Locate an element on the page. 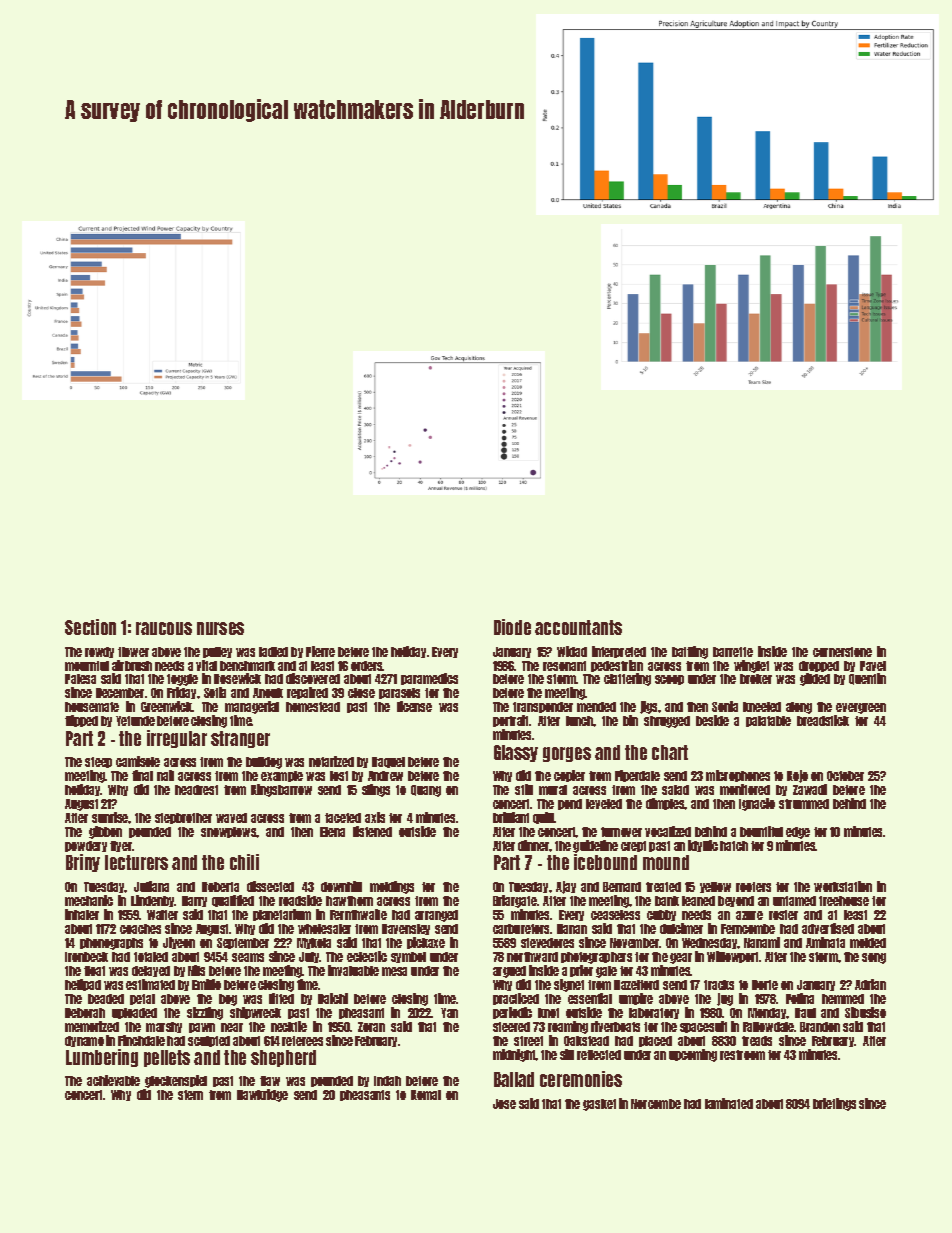 This image has height=1233, width=952. treads is located at coordinates (757, 1041).
